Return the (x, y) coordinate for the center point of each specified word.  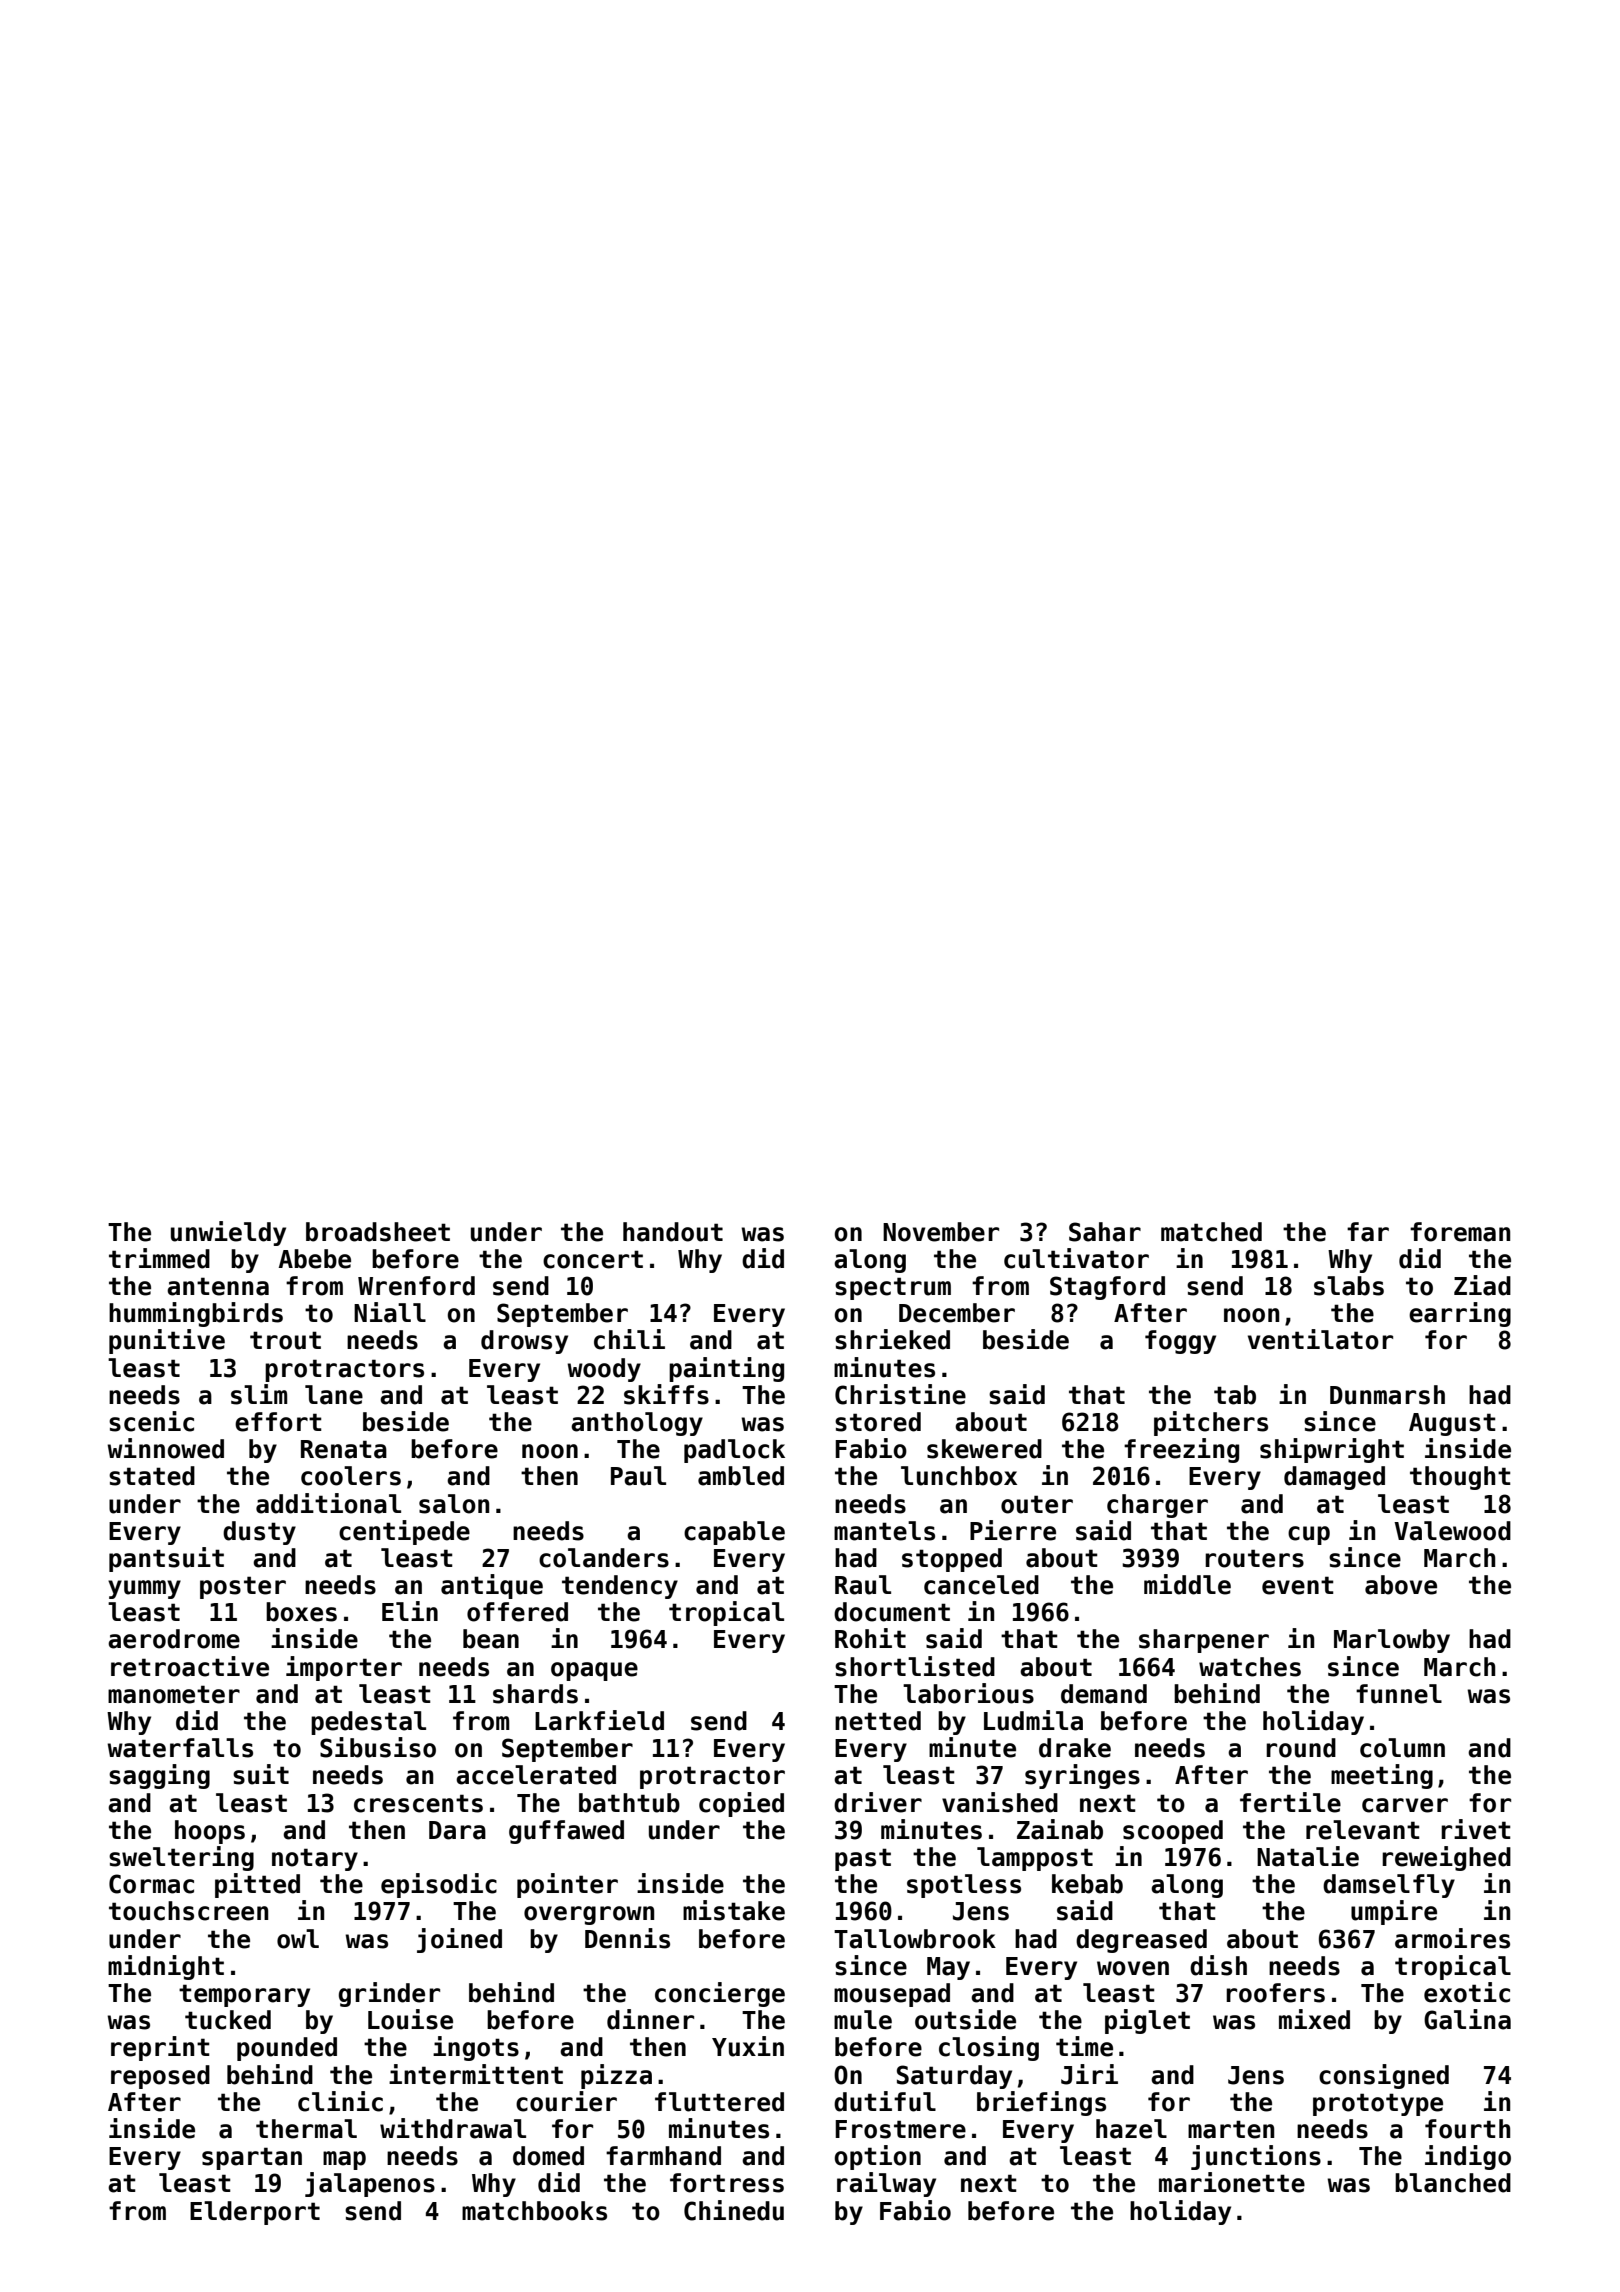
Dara (457, 1830)
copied (741, 1804)
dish (1218, 1965)
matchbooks (534, 2211)
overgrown (589, 1915)
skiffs (666, 1394)
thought (1460, 1478)
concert (593, 1259)
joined (459, 1940)
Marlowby (1392, 1641)
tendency (620, 1587)
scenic (151, 1421)
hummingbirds (196, 1314)
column (1402, 1748)
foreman (1460, 1232)
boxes (301, 1612)
